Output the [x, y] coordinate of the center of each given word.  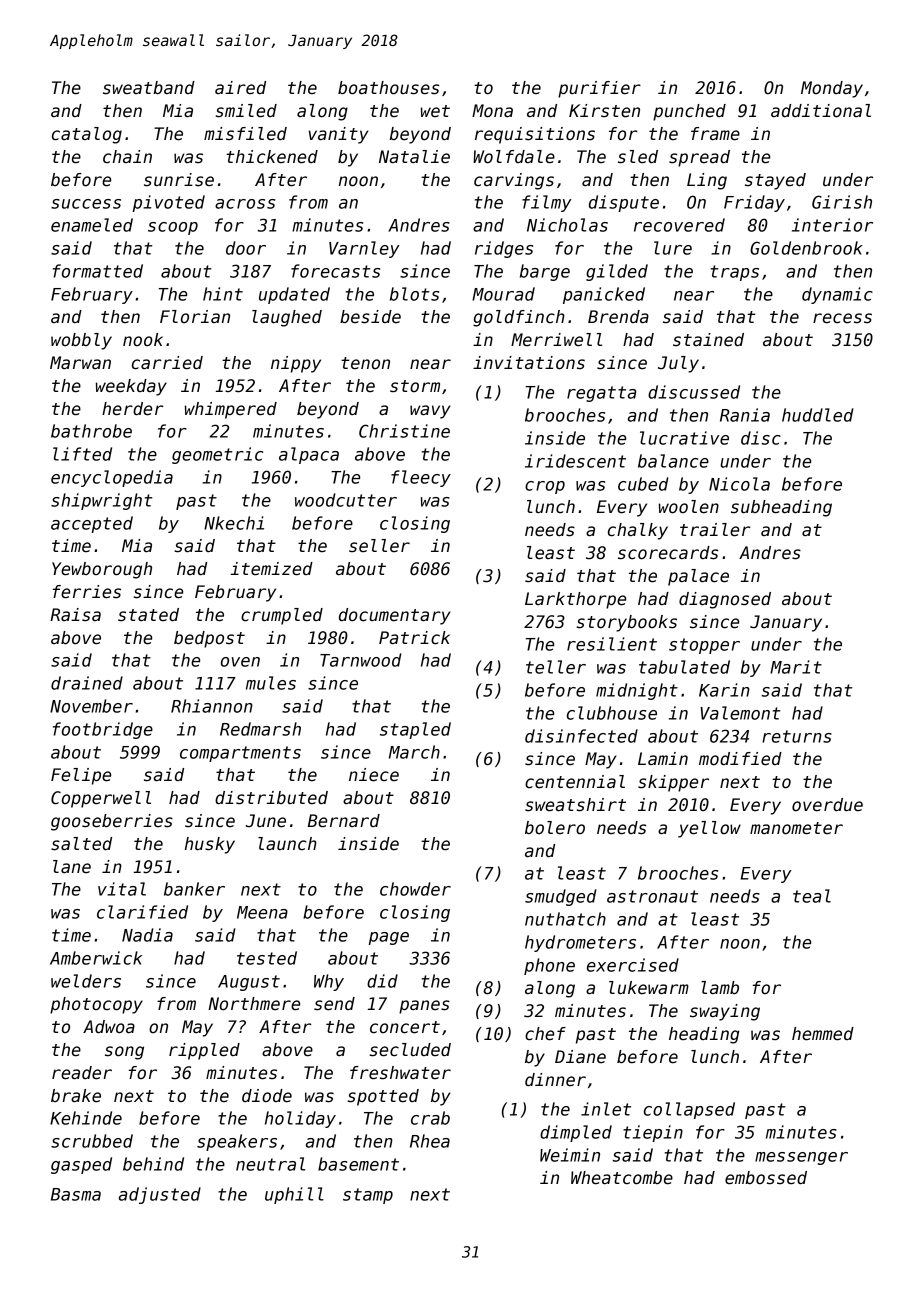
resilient [612, 644]
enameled [92, 225]
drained [87, 683]
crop [545, 487]
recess [842, 318]
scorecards [668, 553]
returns [797, 736]
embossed [766, 1178]
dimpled [576, 1133]
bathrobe [91, 431]
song [124, 1053]
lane [72, 867]
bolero [555, 828]
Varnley [364, 249]
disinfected [581, 736]
